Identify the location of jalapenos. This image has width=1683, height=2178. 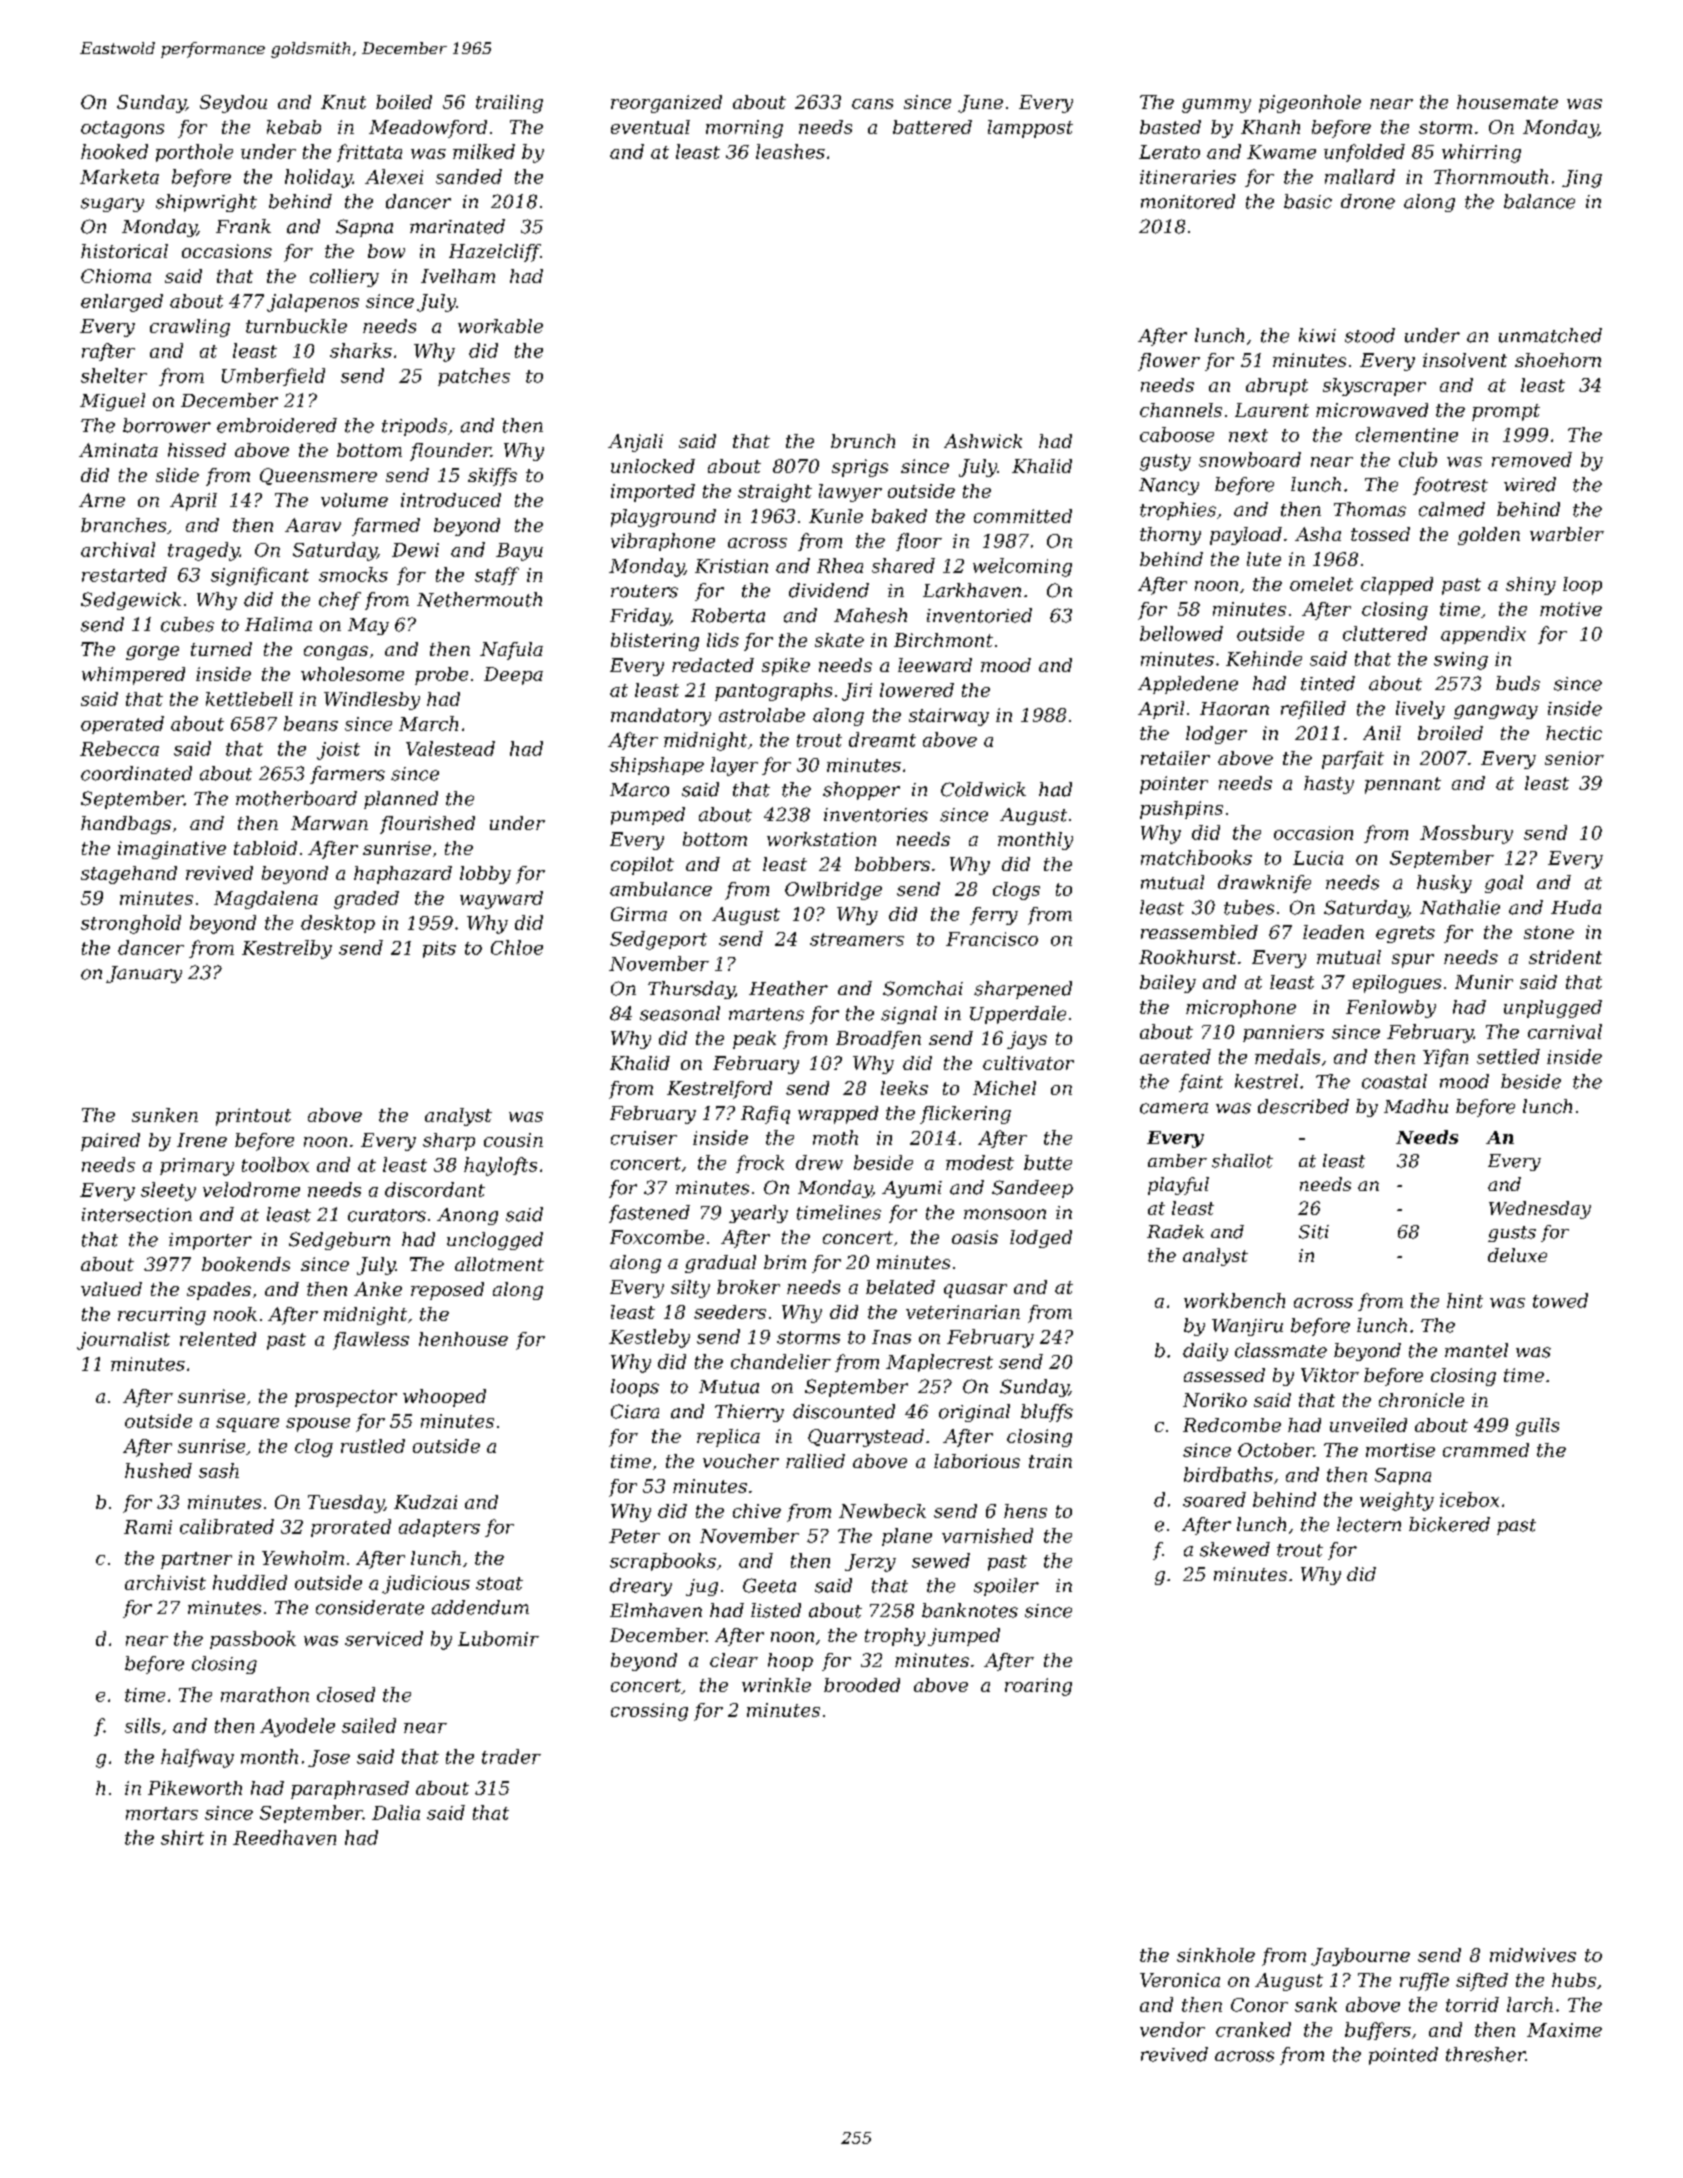
(313, 303).
